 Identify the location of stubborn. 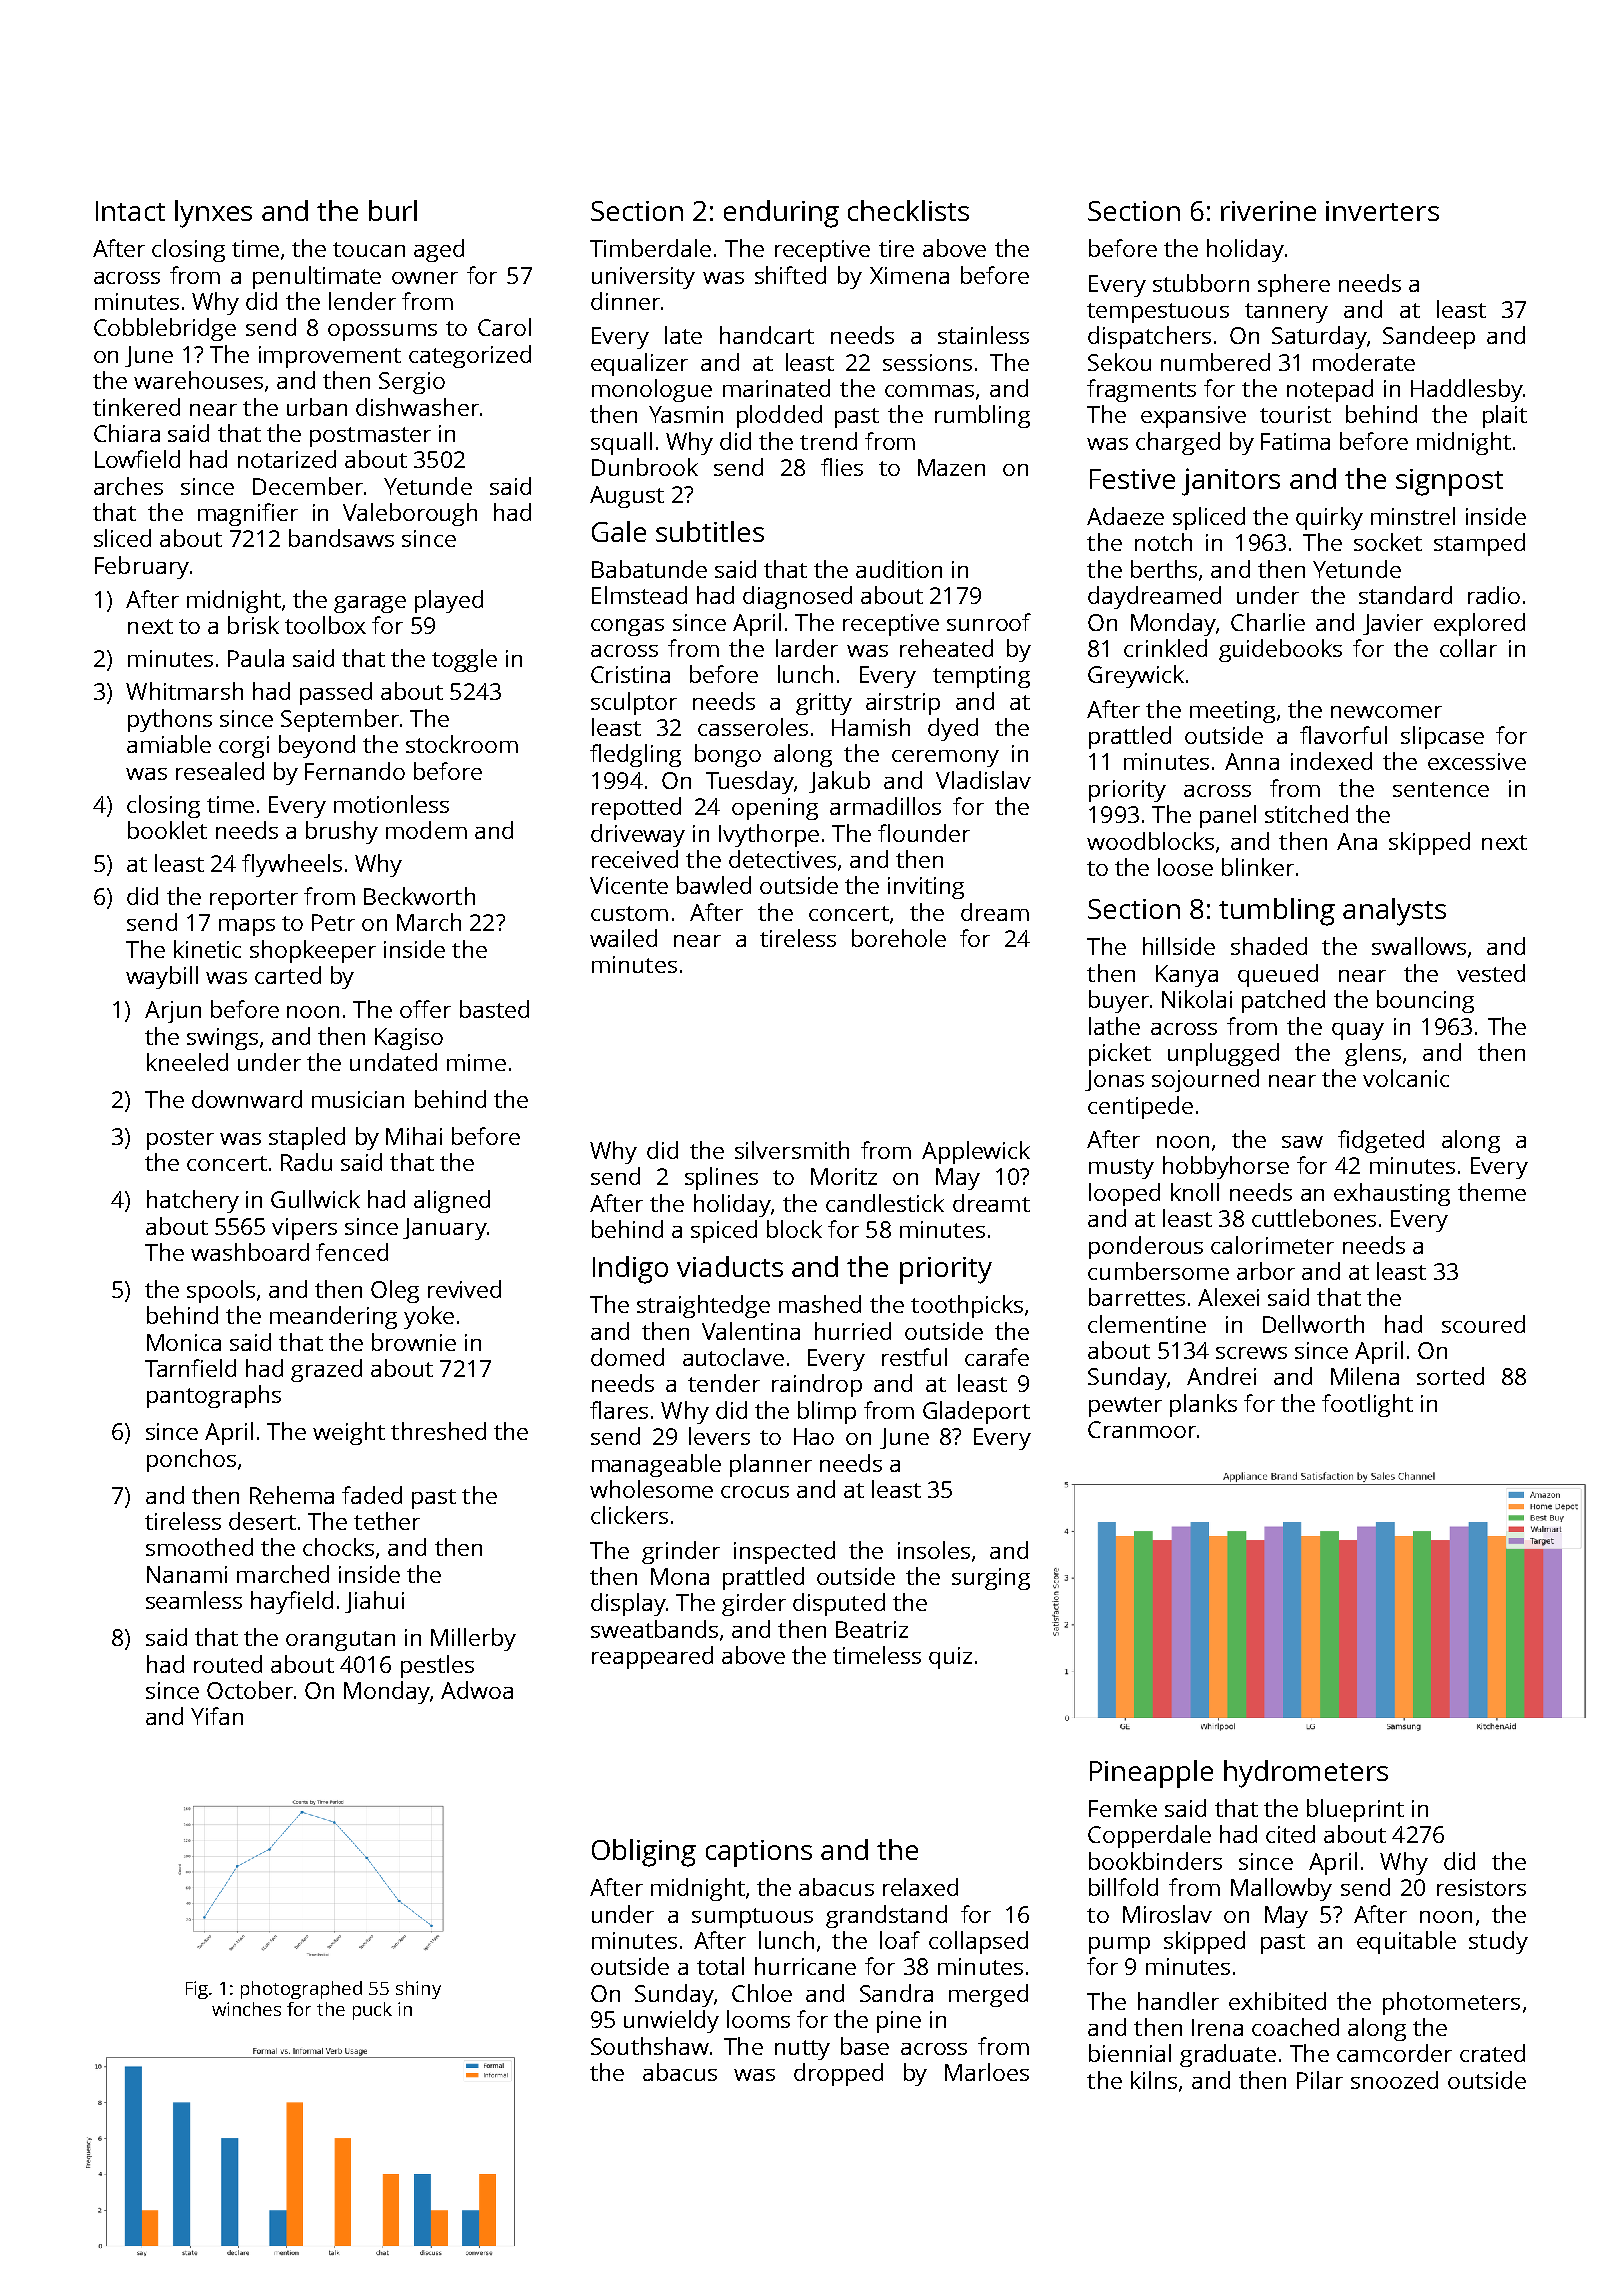
(1201, 283).
